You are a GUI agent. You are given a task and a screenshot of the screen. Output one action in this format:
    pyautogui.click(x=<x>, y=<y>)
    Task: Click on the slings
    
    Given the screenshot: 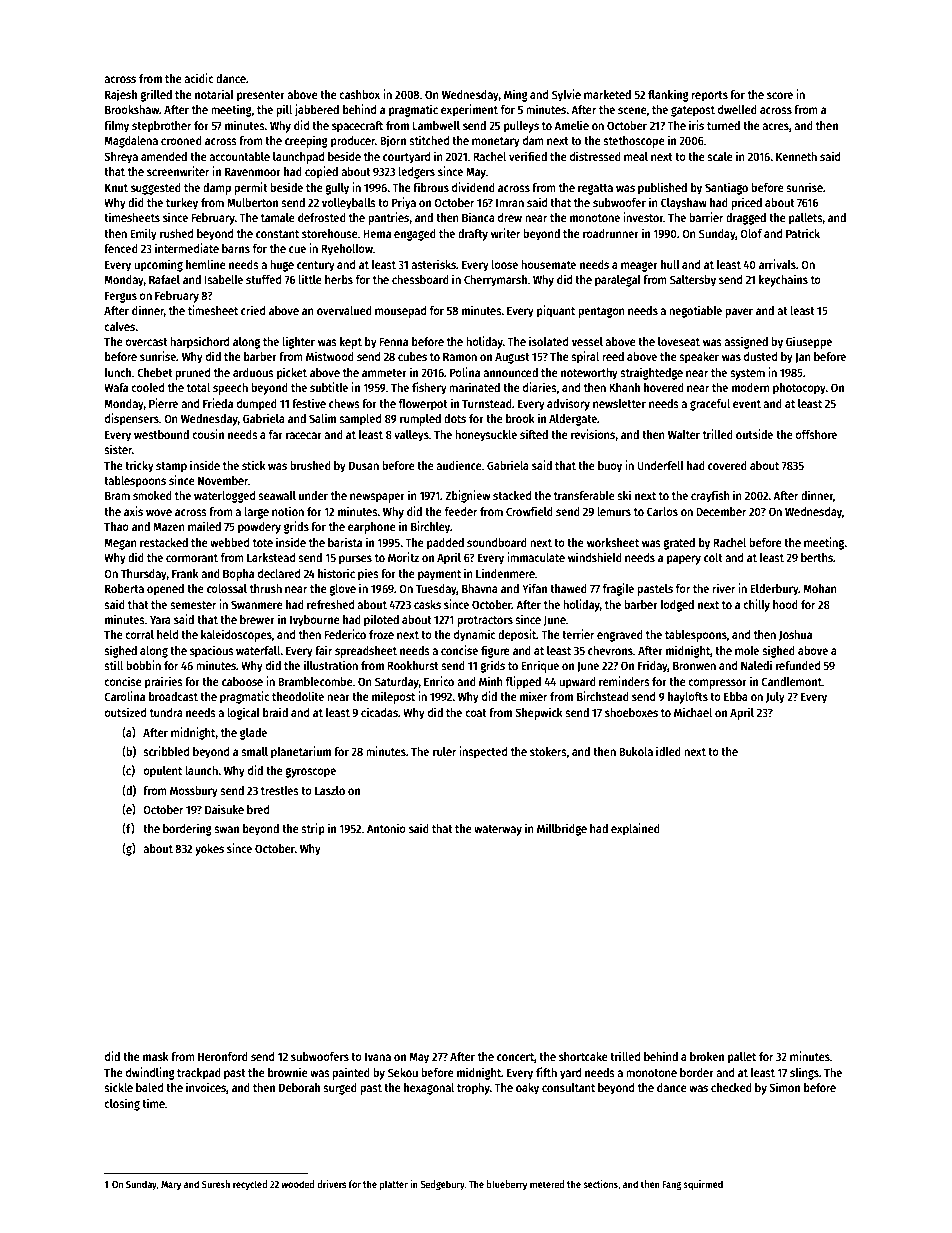 What is the action you would take?
    pyautogui.click(x=804, y=1073)
